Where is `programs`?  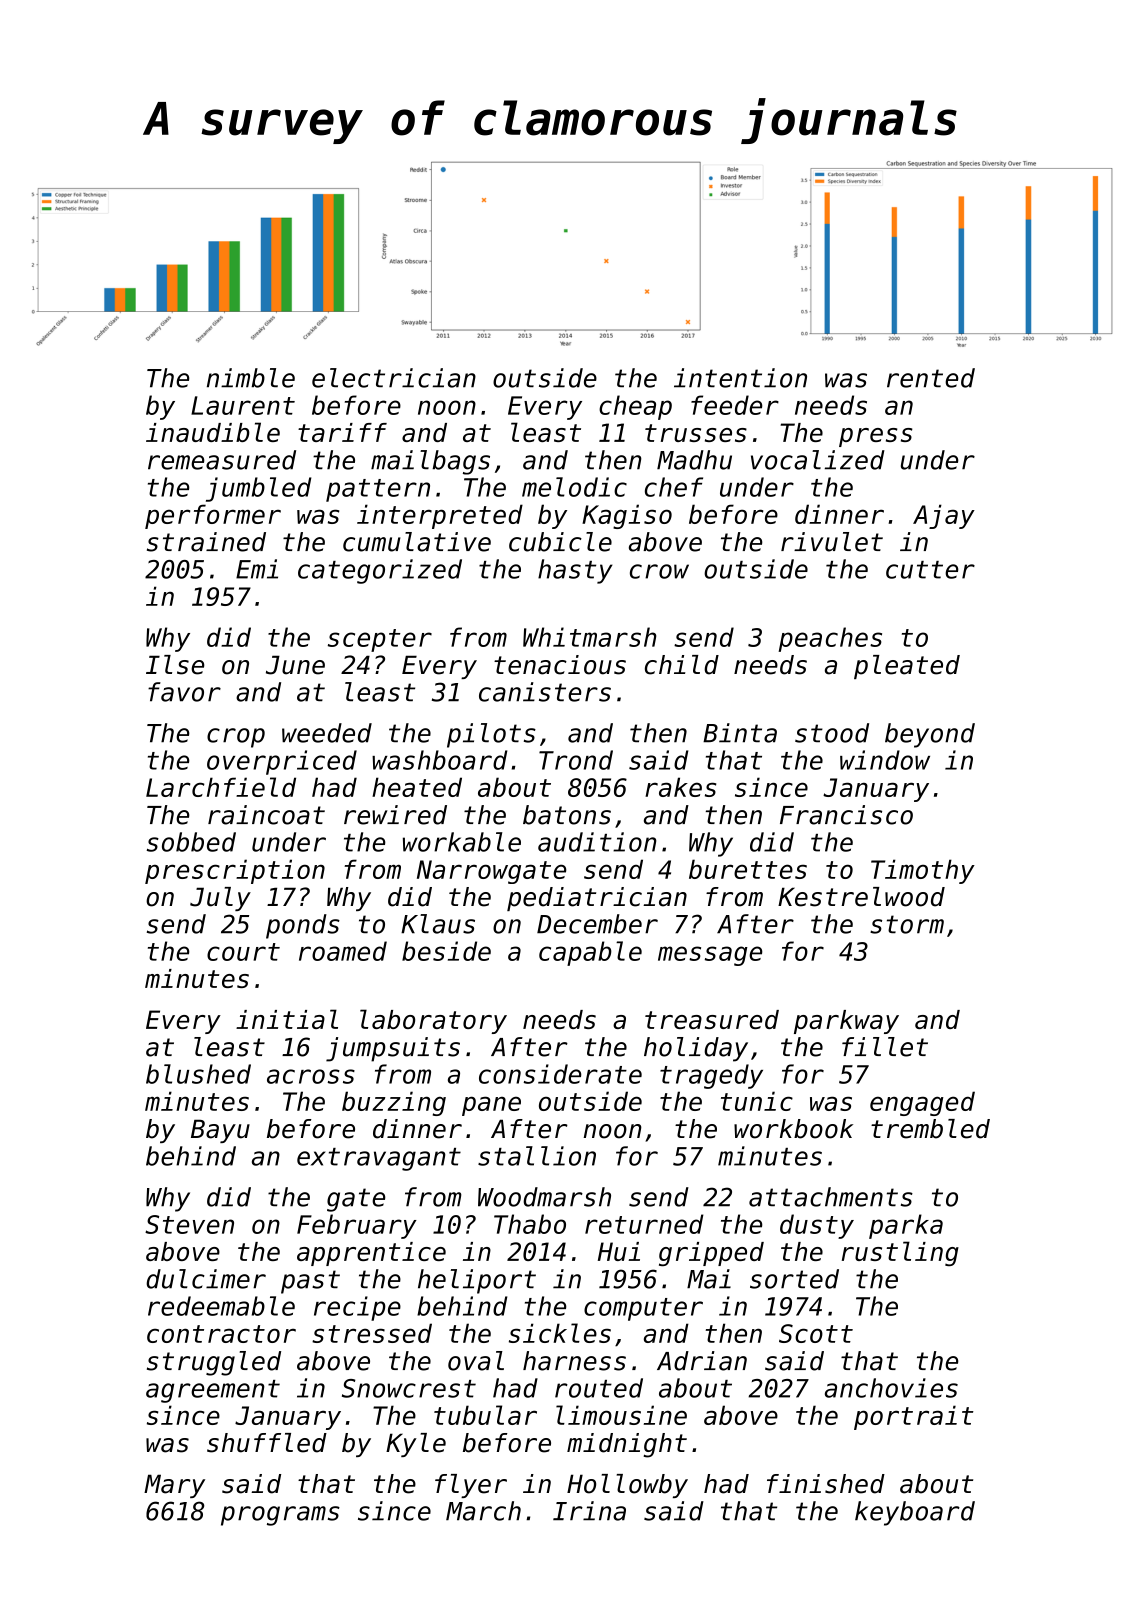
programs is located at coordinates (280, 1516).
